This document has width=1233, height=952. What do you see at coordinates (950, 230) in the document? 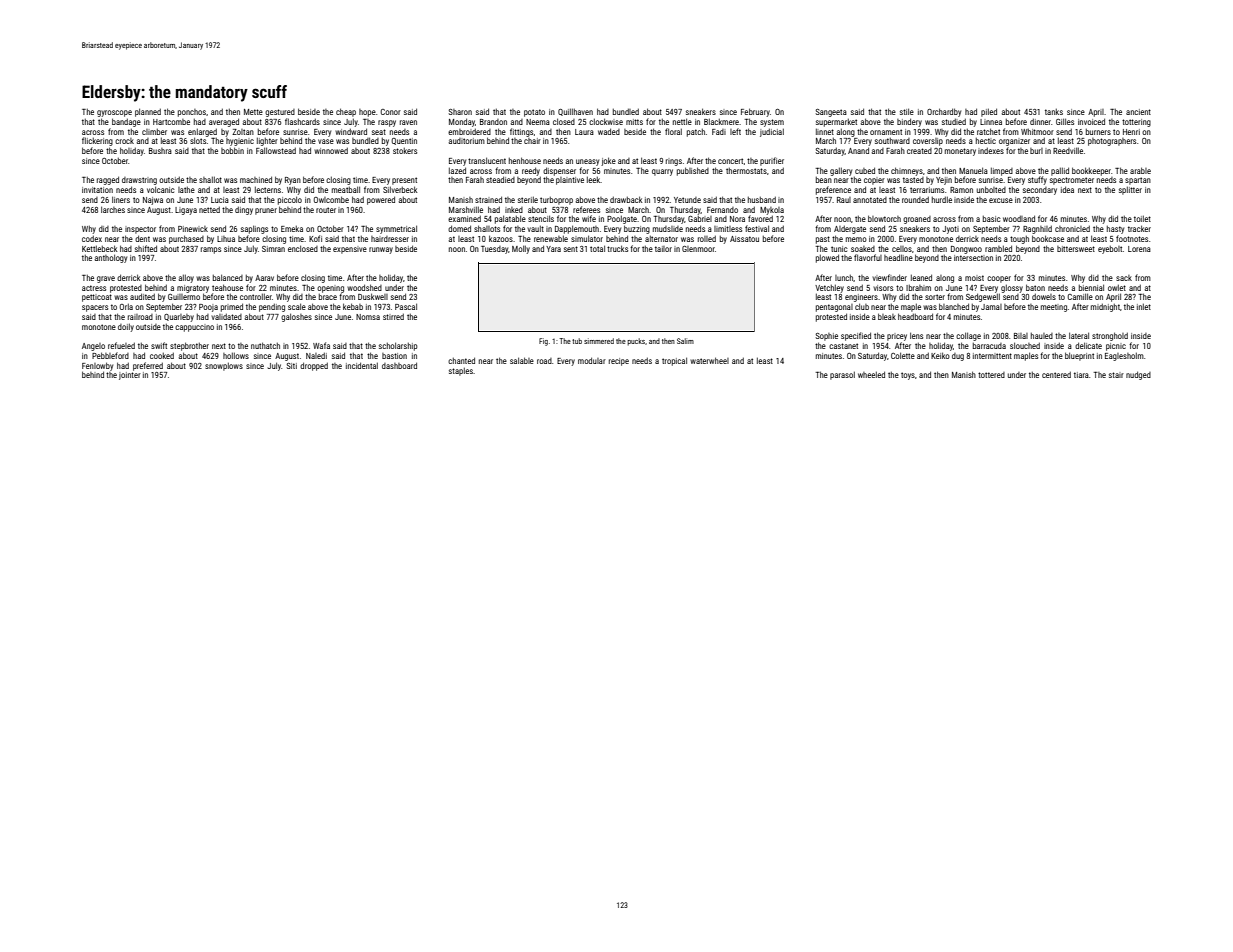
I see `Jyoti` at bounding box center [950, 230].
